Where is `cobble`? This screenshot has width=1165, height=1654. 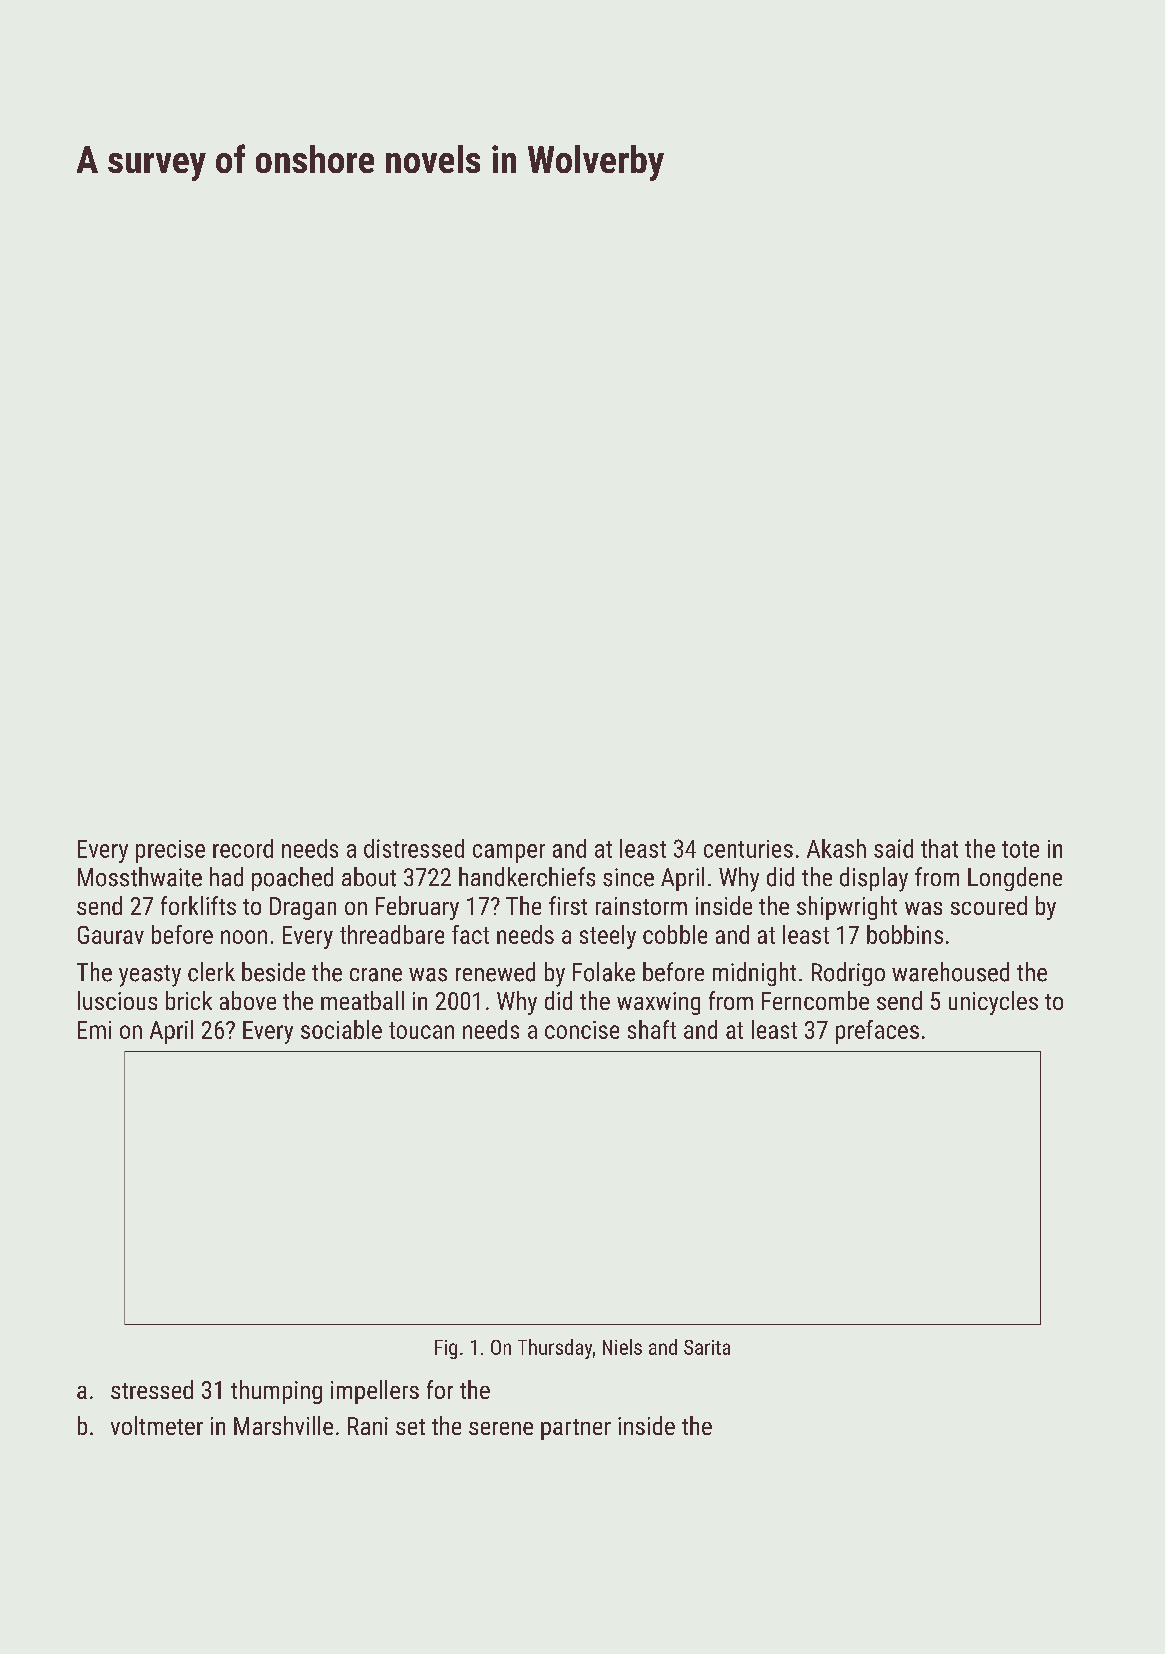
cobble is located at coordinates (675, 934).
